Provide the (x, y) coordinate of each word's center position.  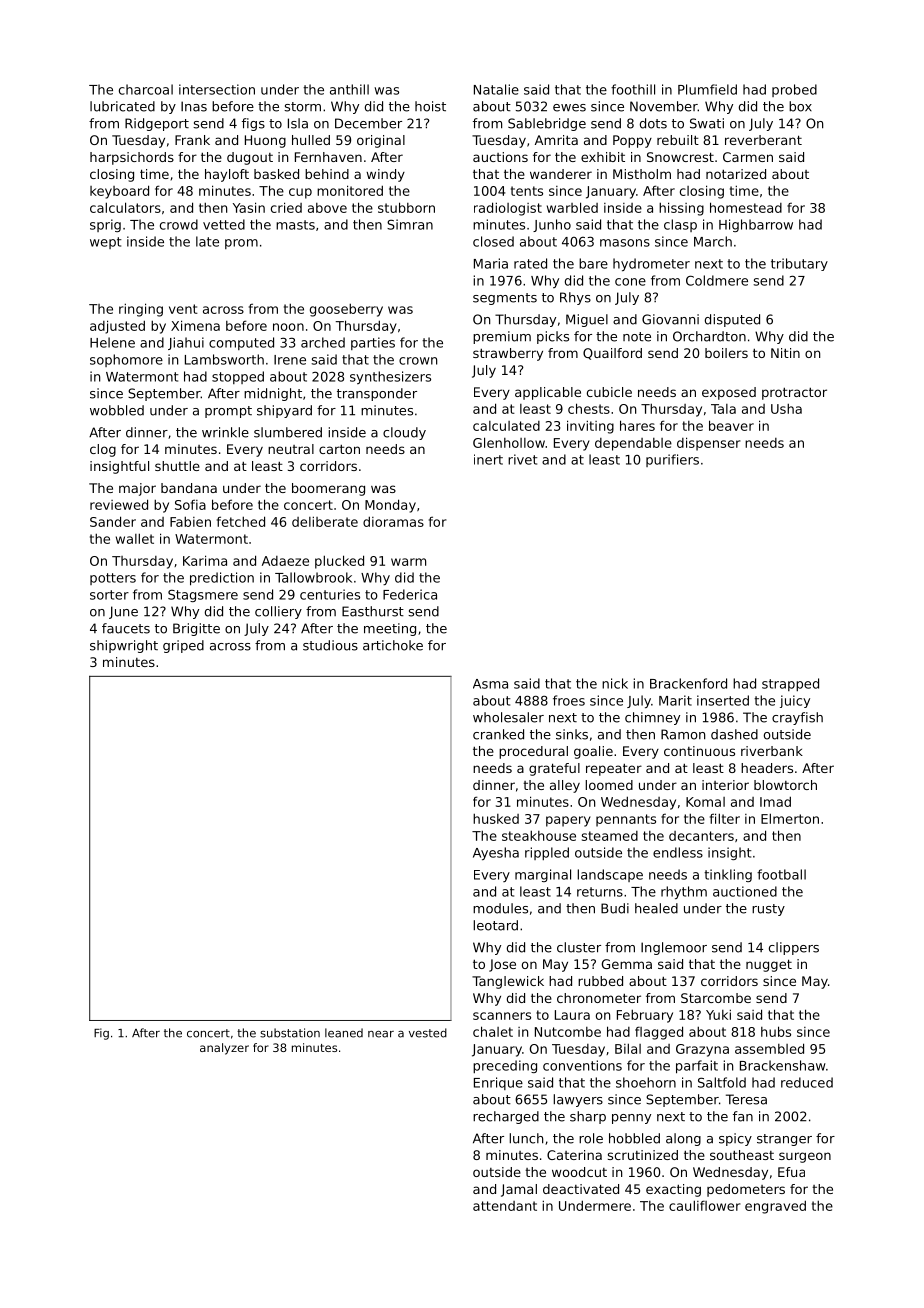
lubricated (122, 106)
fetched (241, 521)
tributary (799, 264)
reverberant (763, 140)
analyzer (224, 1049)
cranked (498, 734)
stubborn (406, 207)
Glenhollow (509, 442)
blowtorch (785, 785)
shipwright (124, 646)
